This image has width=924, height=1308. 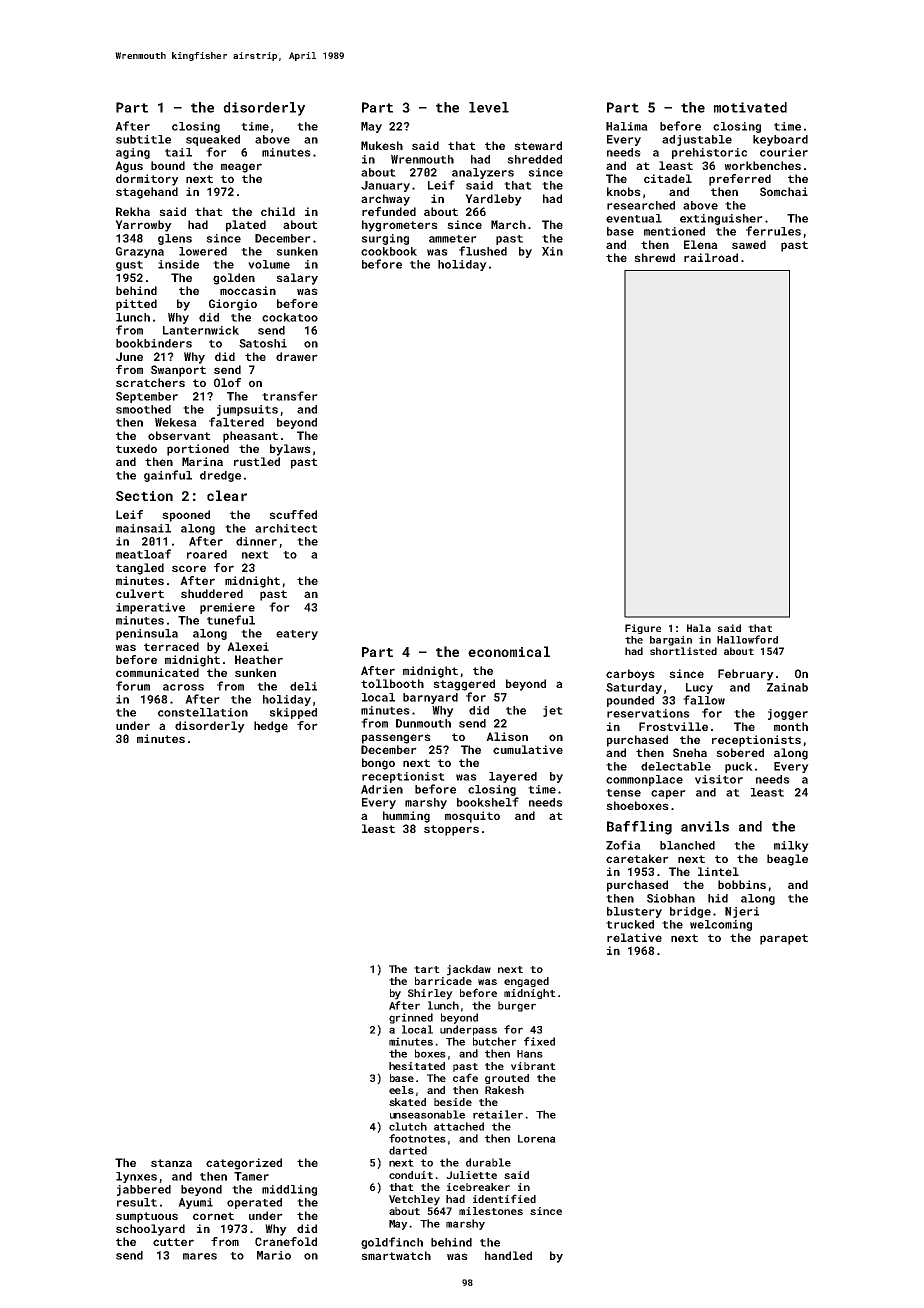 I want to click on level, so click(x=489, y=107).
